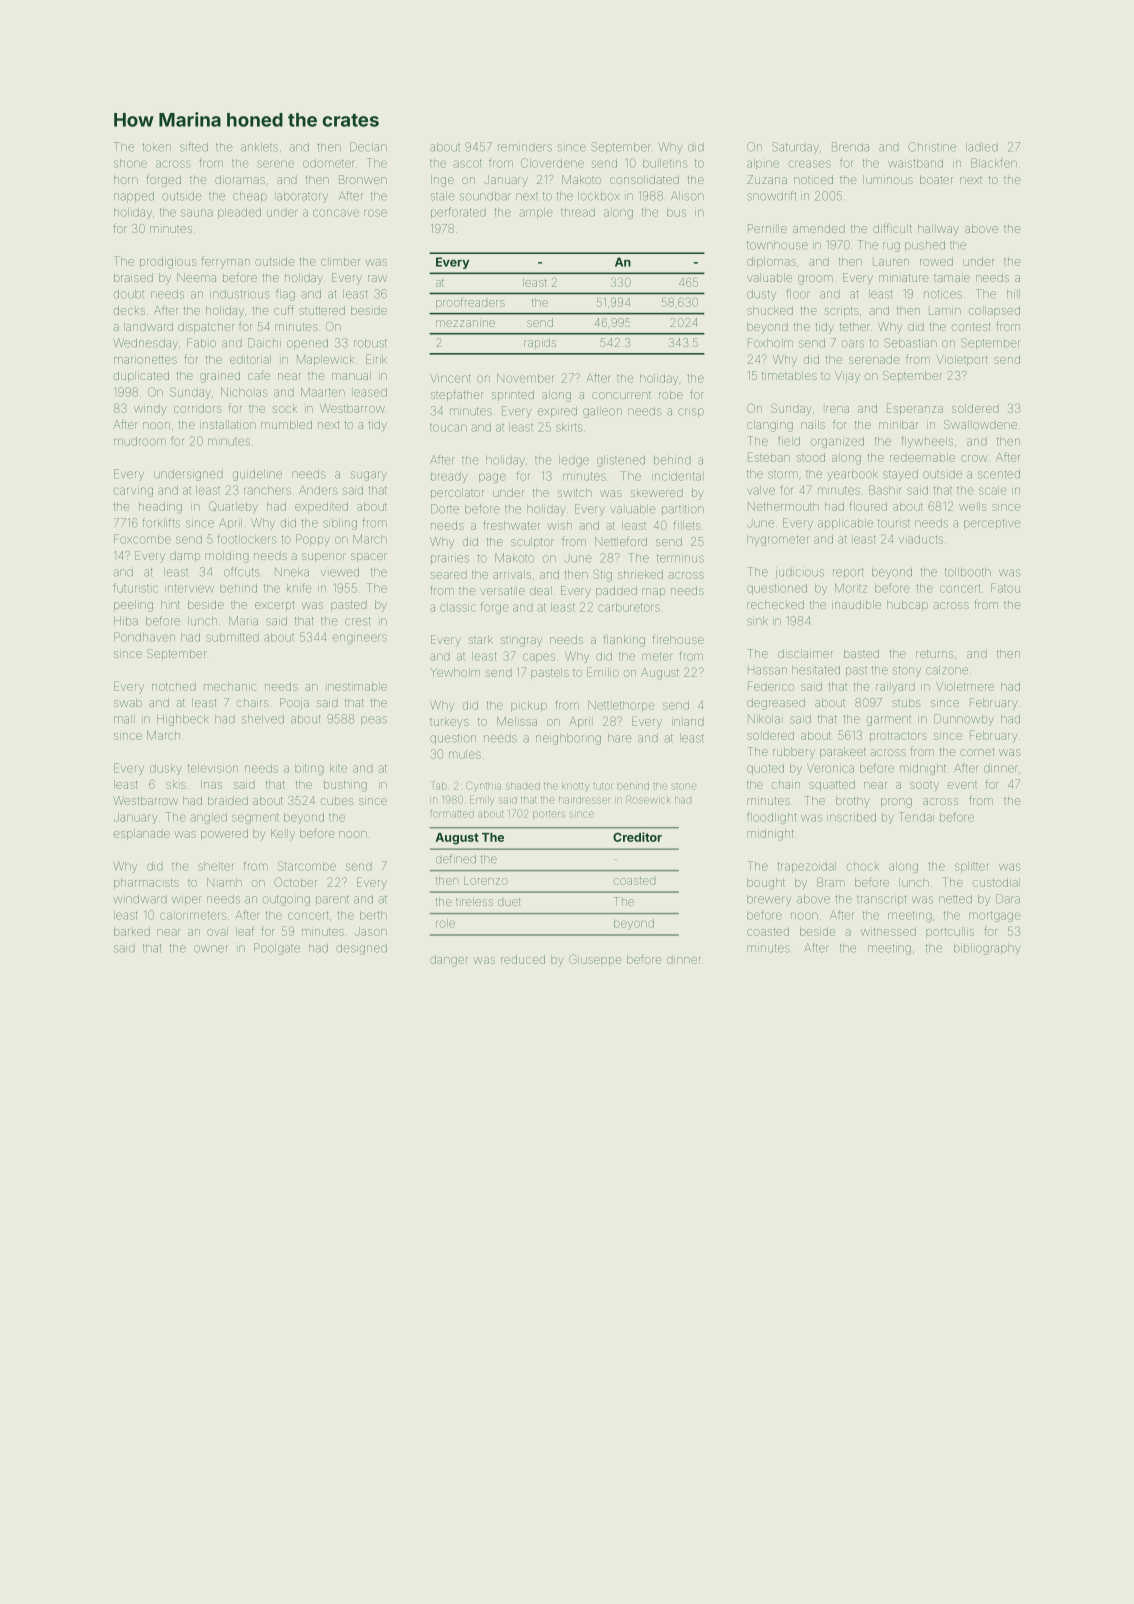 The image size is (1134, 1604). I want to click on shone, so click(130, 163).
